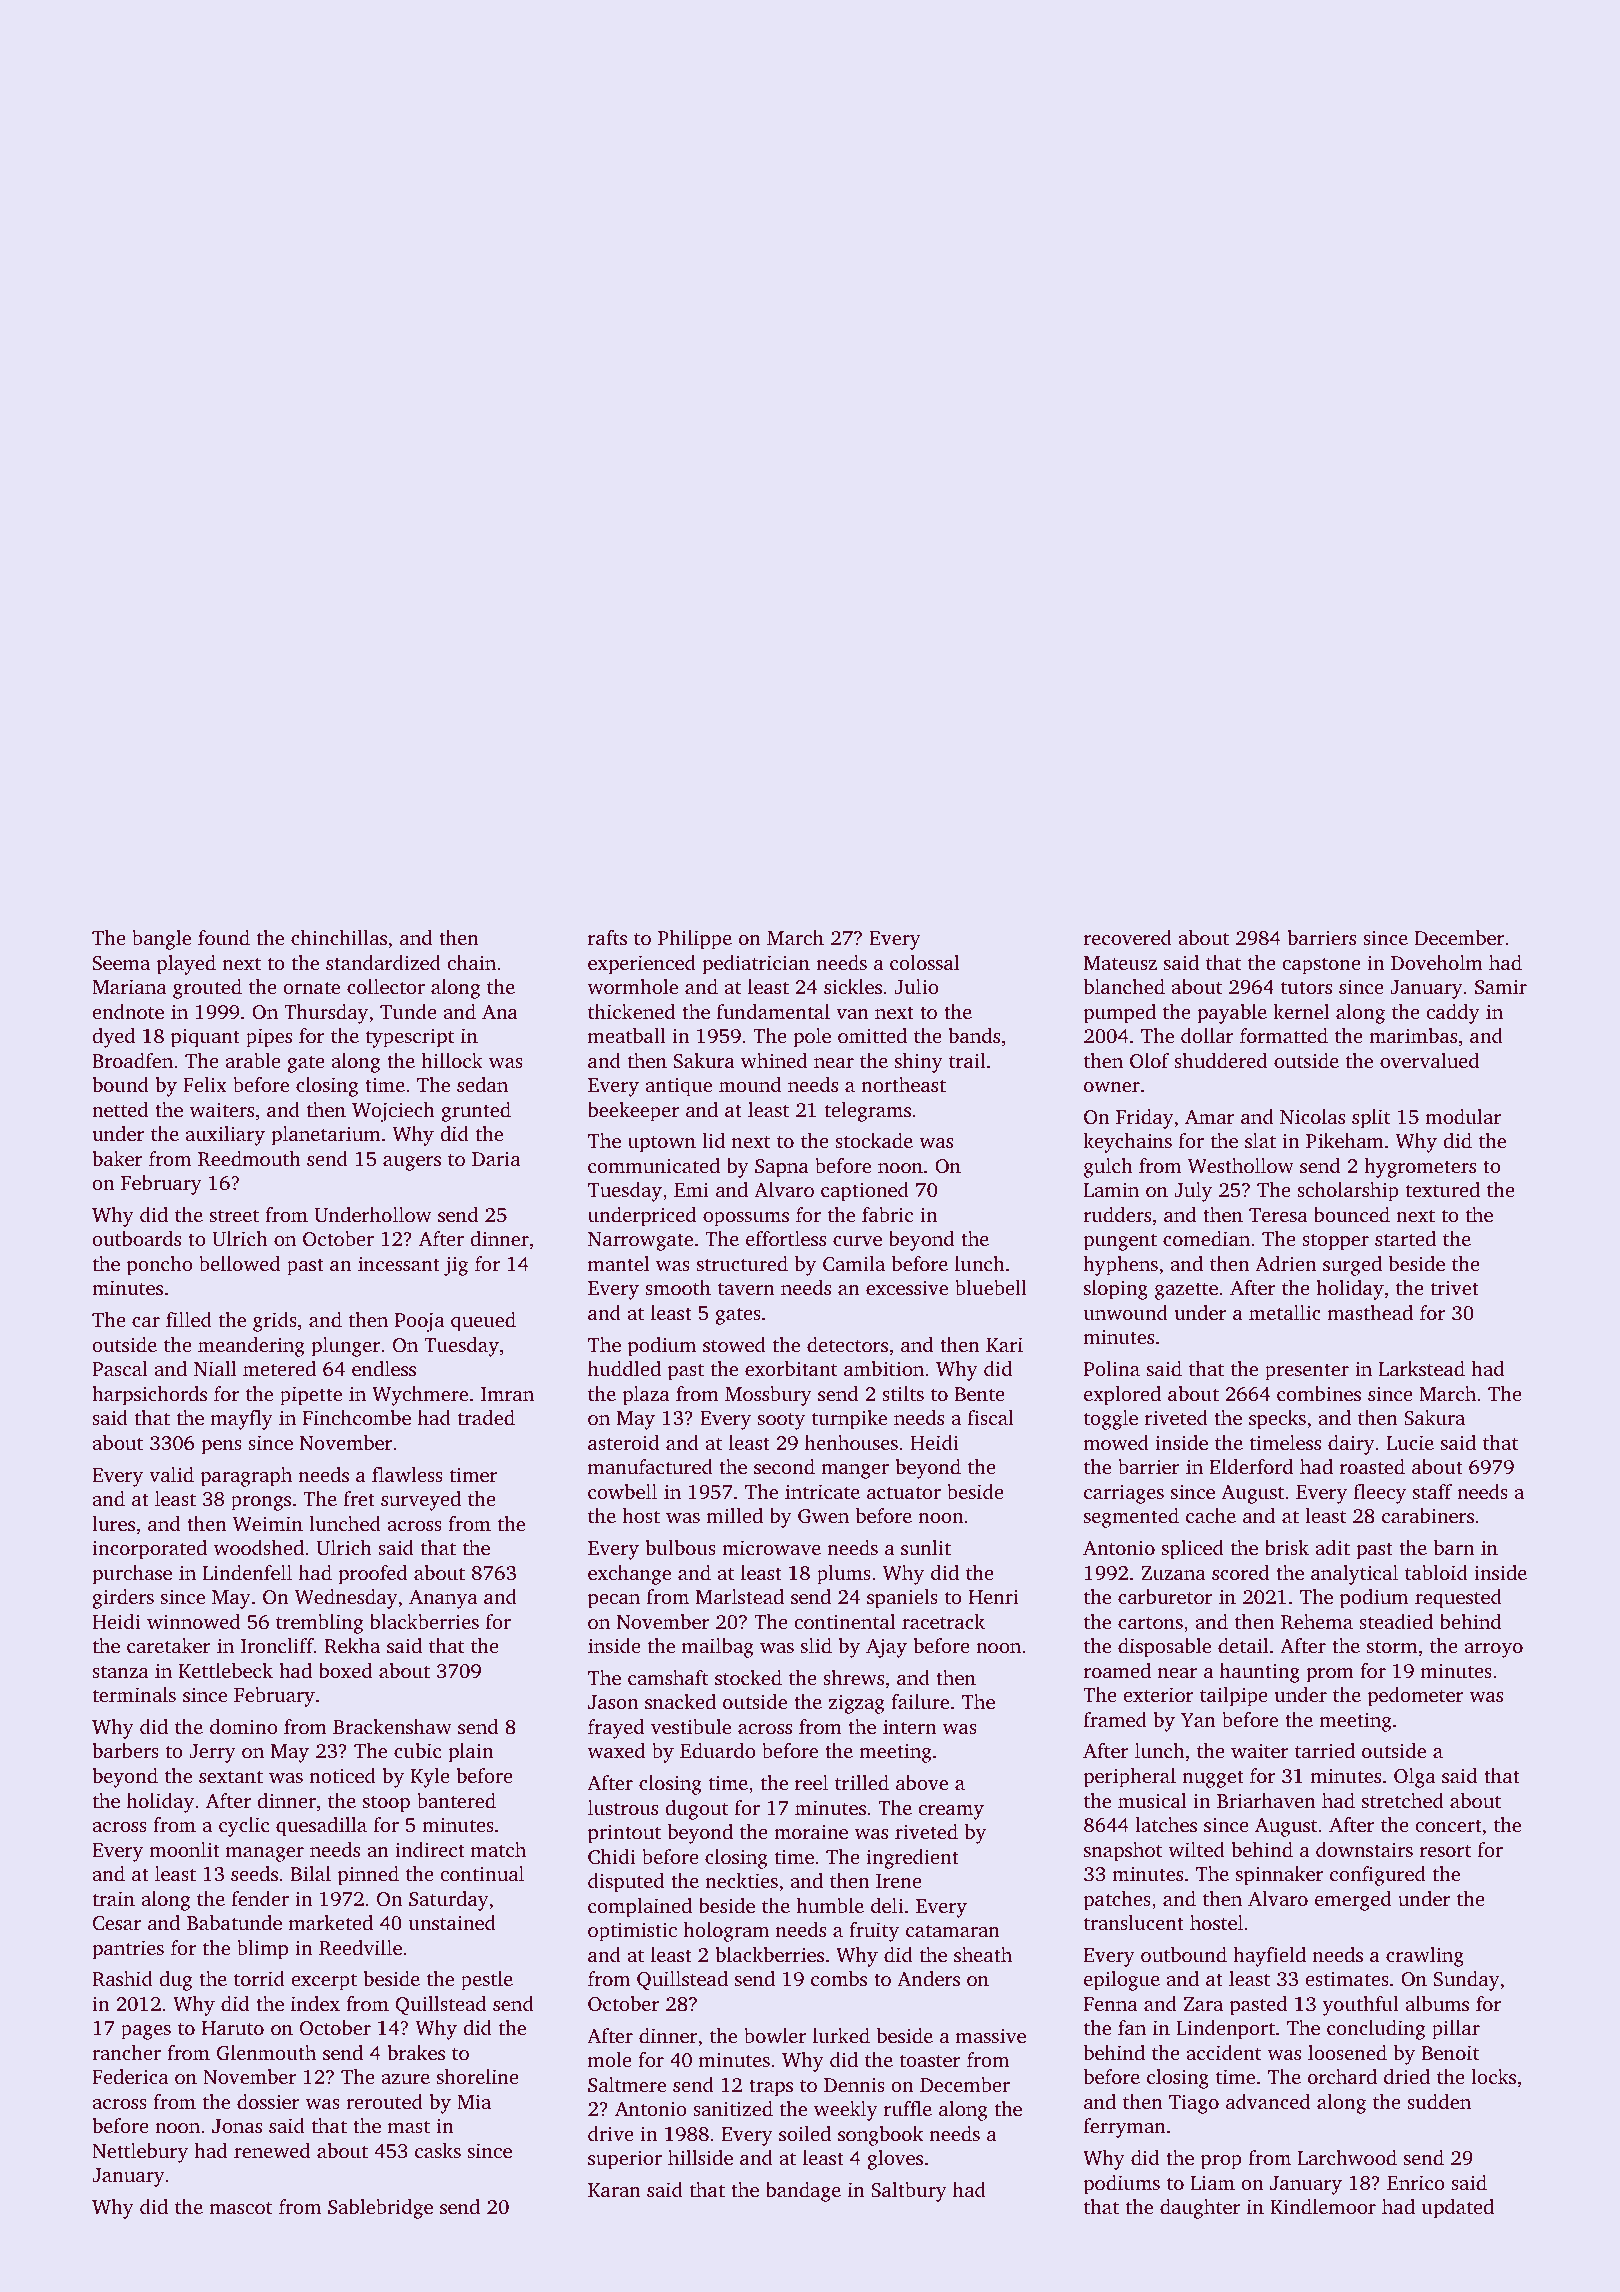  What do you see at coordinates (903, 1084) in the screenshot?
I see `northeast` at bounding box center [903, 1084].
